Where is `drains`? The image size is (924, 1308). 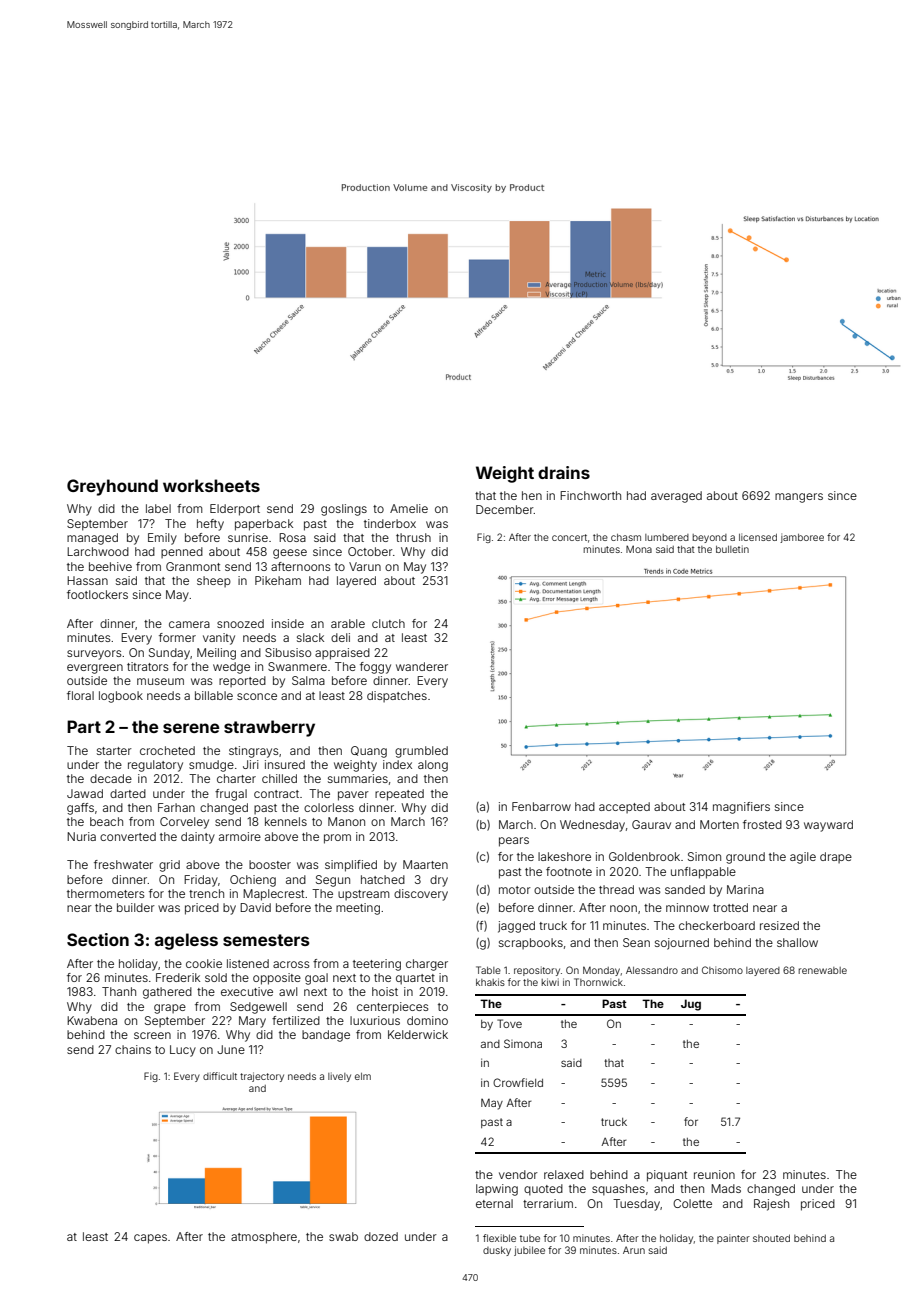
drains is located at coordinates (564, 472).
